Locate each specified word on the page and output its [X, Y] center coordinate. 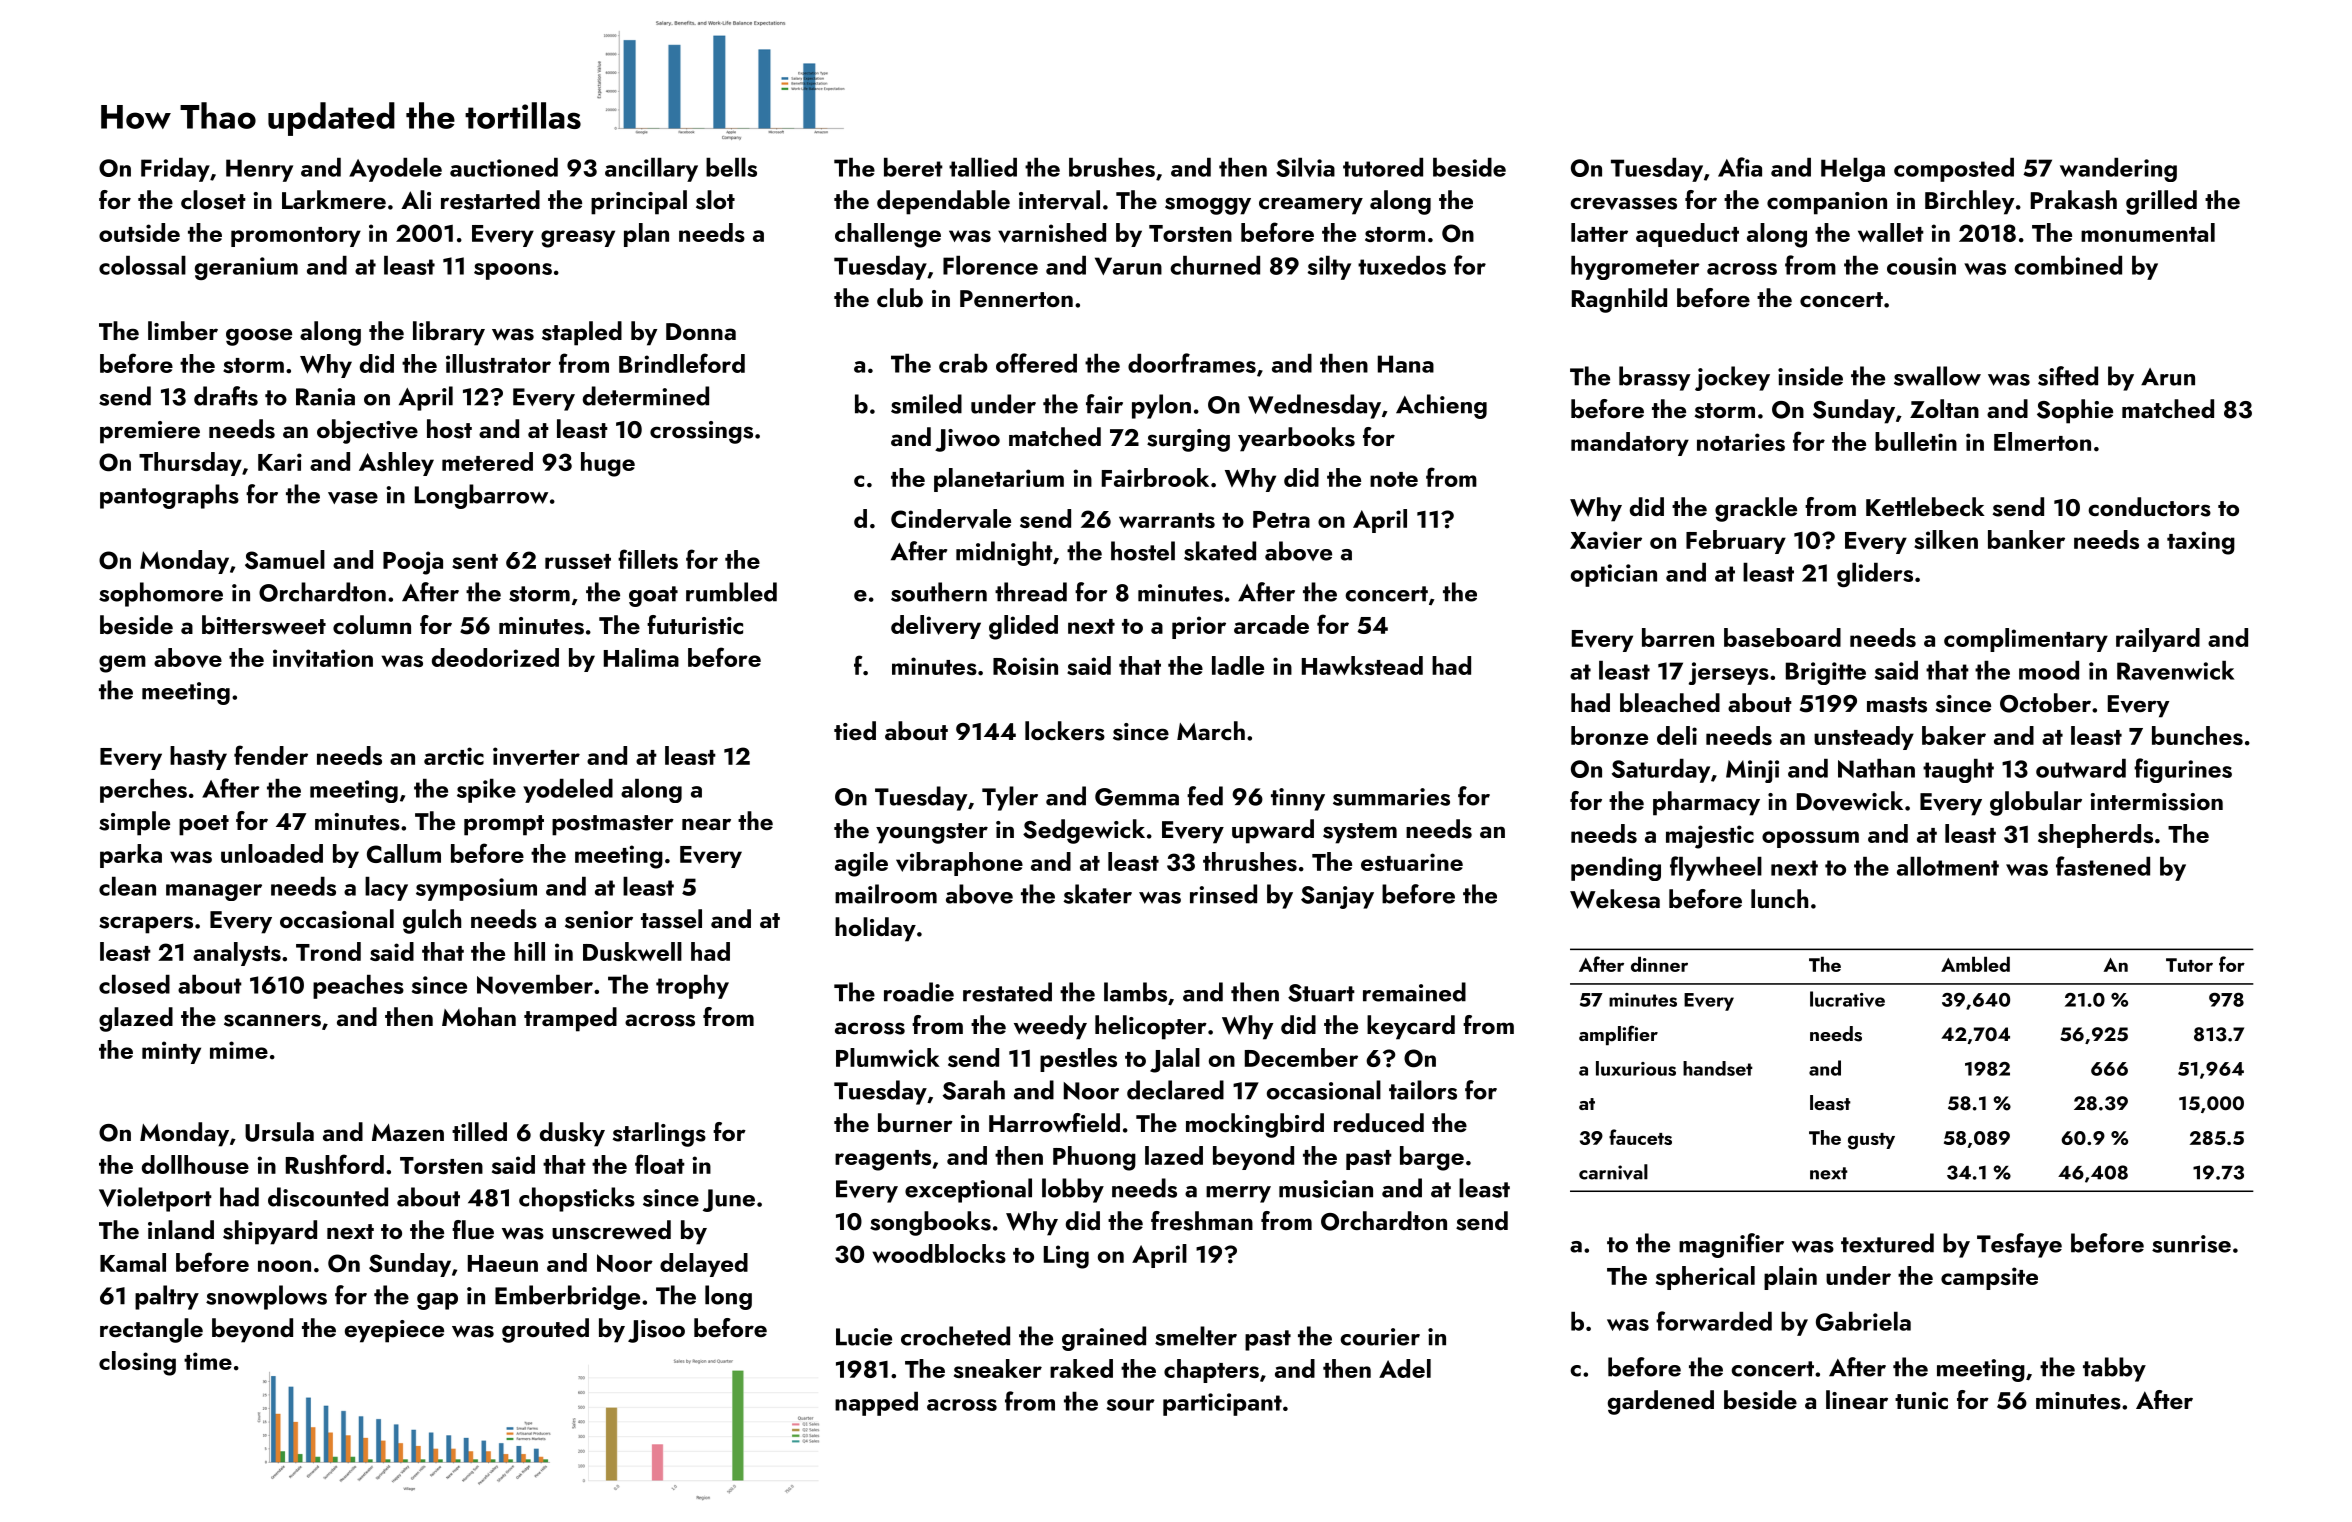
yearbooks [1296, 439]
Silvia [1305, 168]
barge [1432, 1158]
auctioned [504, 167]
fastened [2103, 866]
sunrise [2191, 1244]
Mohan [479, 1016]
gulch [432, 921]
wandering [2118, 170]
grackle [1756, 509]
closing [137, 1363]
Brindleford [682, 363]
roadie [919, 992]
